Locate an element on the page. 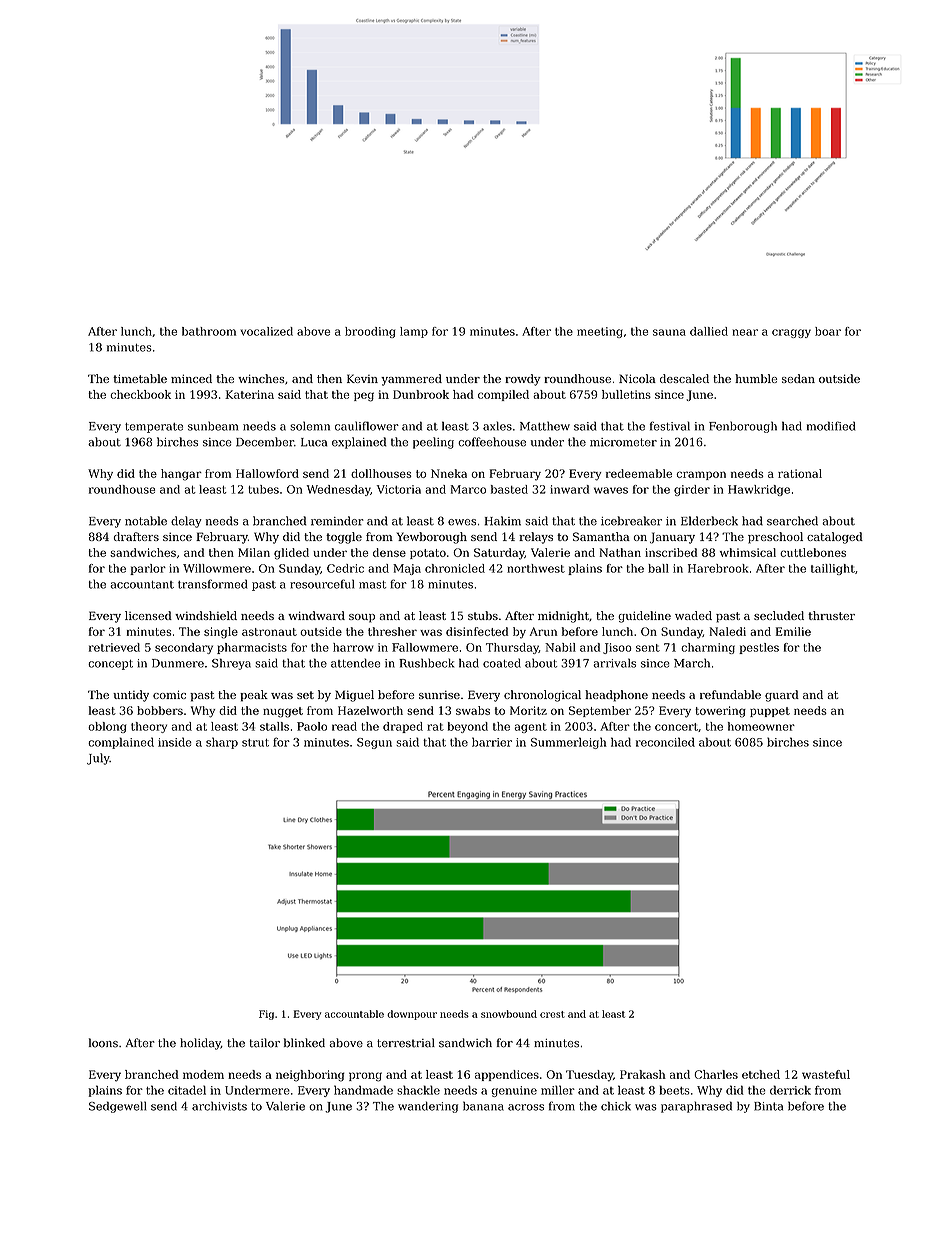  Segun is located at coordinates (374, 743).
